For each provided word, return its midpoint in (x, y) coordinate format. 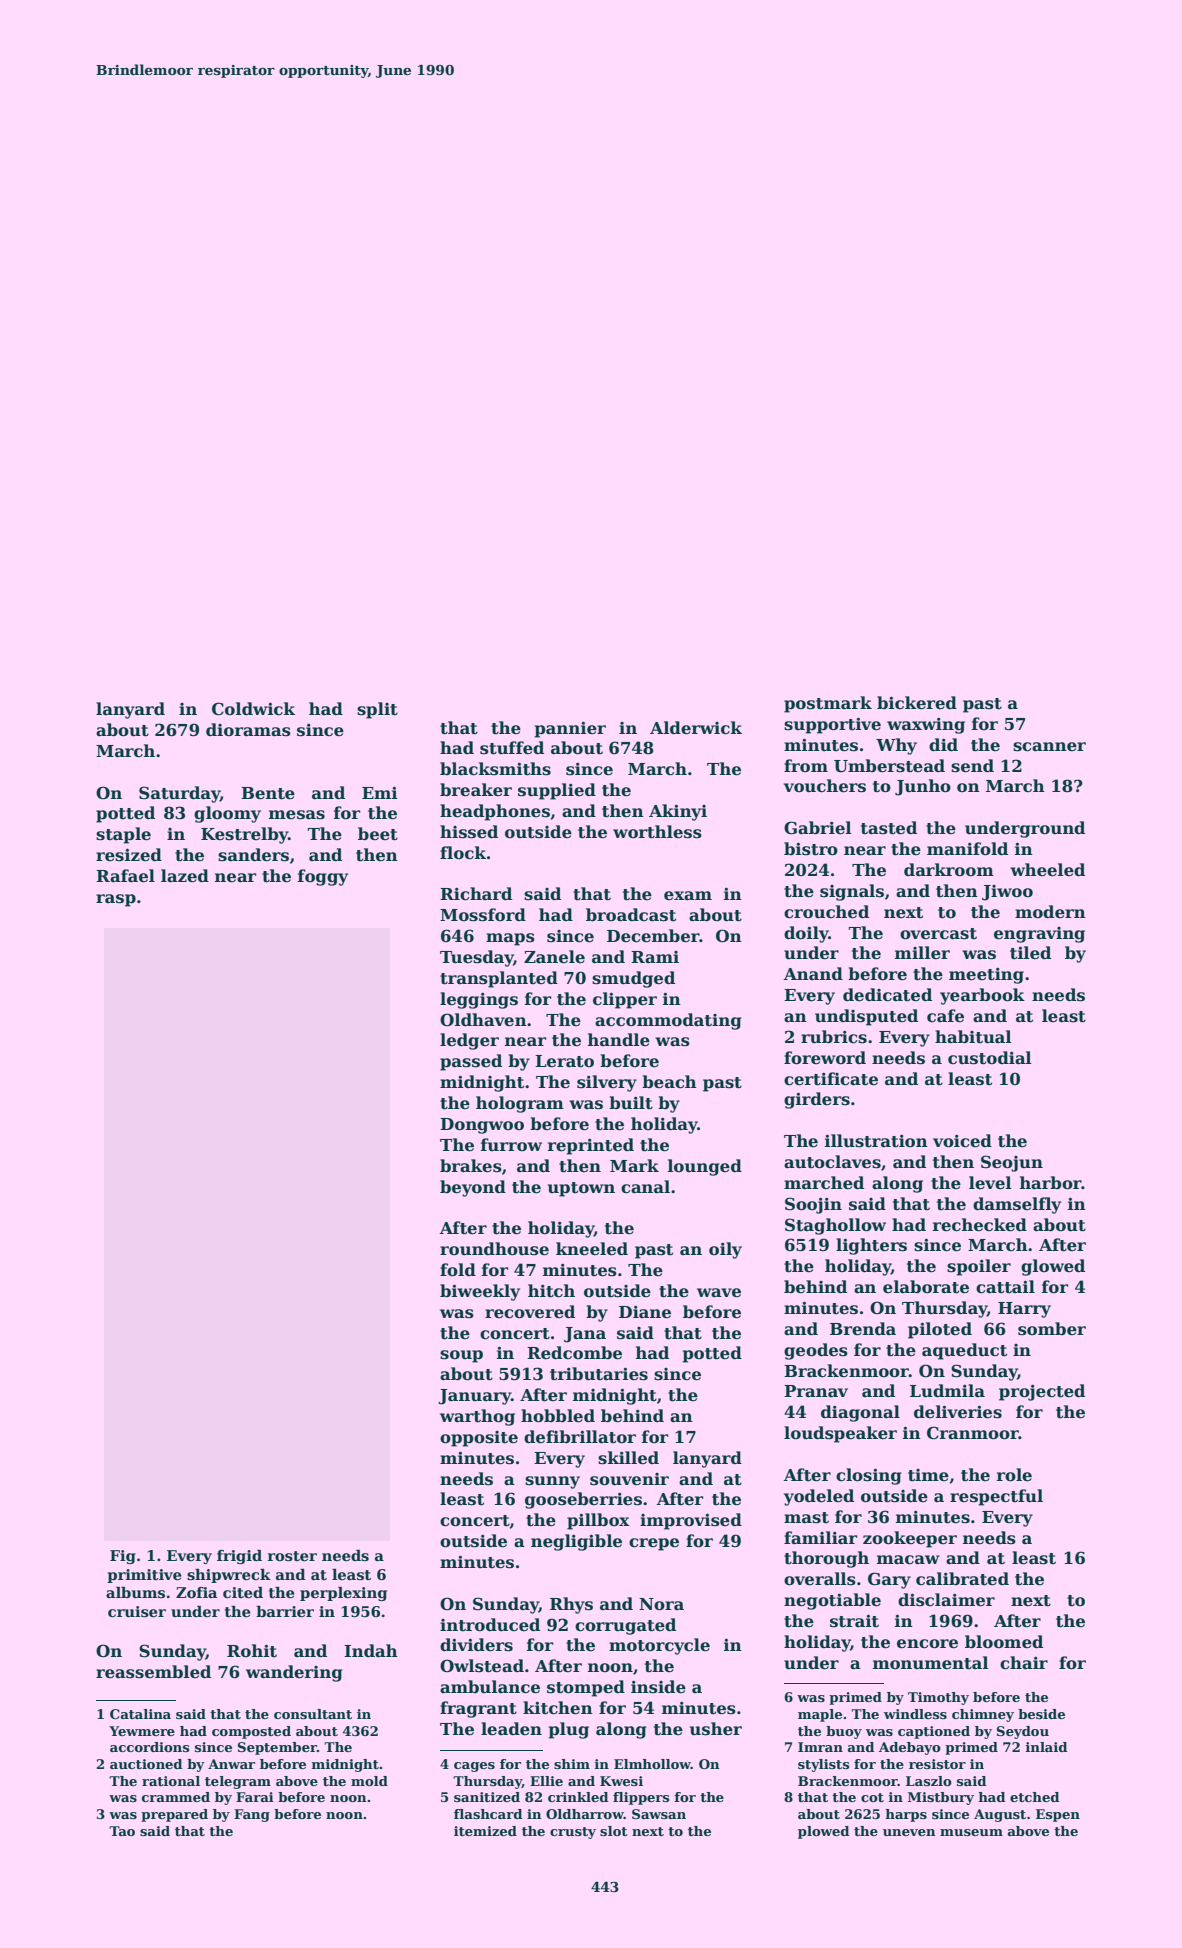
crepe (654, 1544)
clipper (625, 1000)
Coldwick (253, 709)
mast (806, 1518)
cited (243, 1592)
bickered (917, 703)
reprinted (591, 1146)
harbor (1051, 1183)
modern (1050, 912)
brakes (471, 1166)
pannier (570, 729)
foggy (323, 877)
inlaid (1046, 1747)
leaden (511, 1729)
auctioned (146, 1764)
